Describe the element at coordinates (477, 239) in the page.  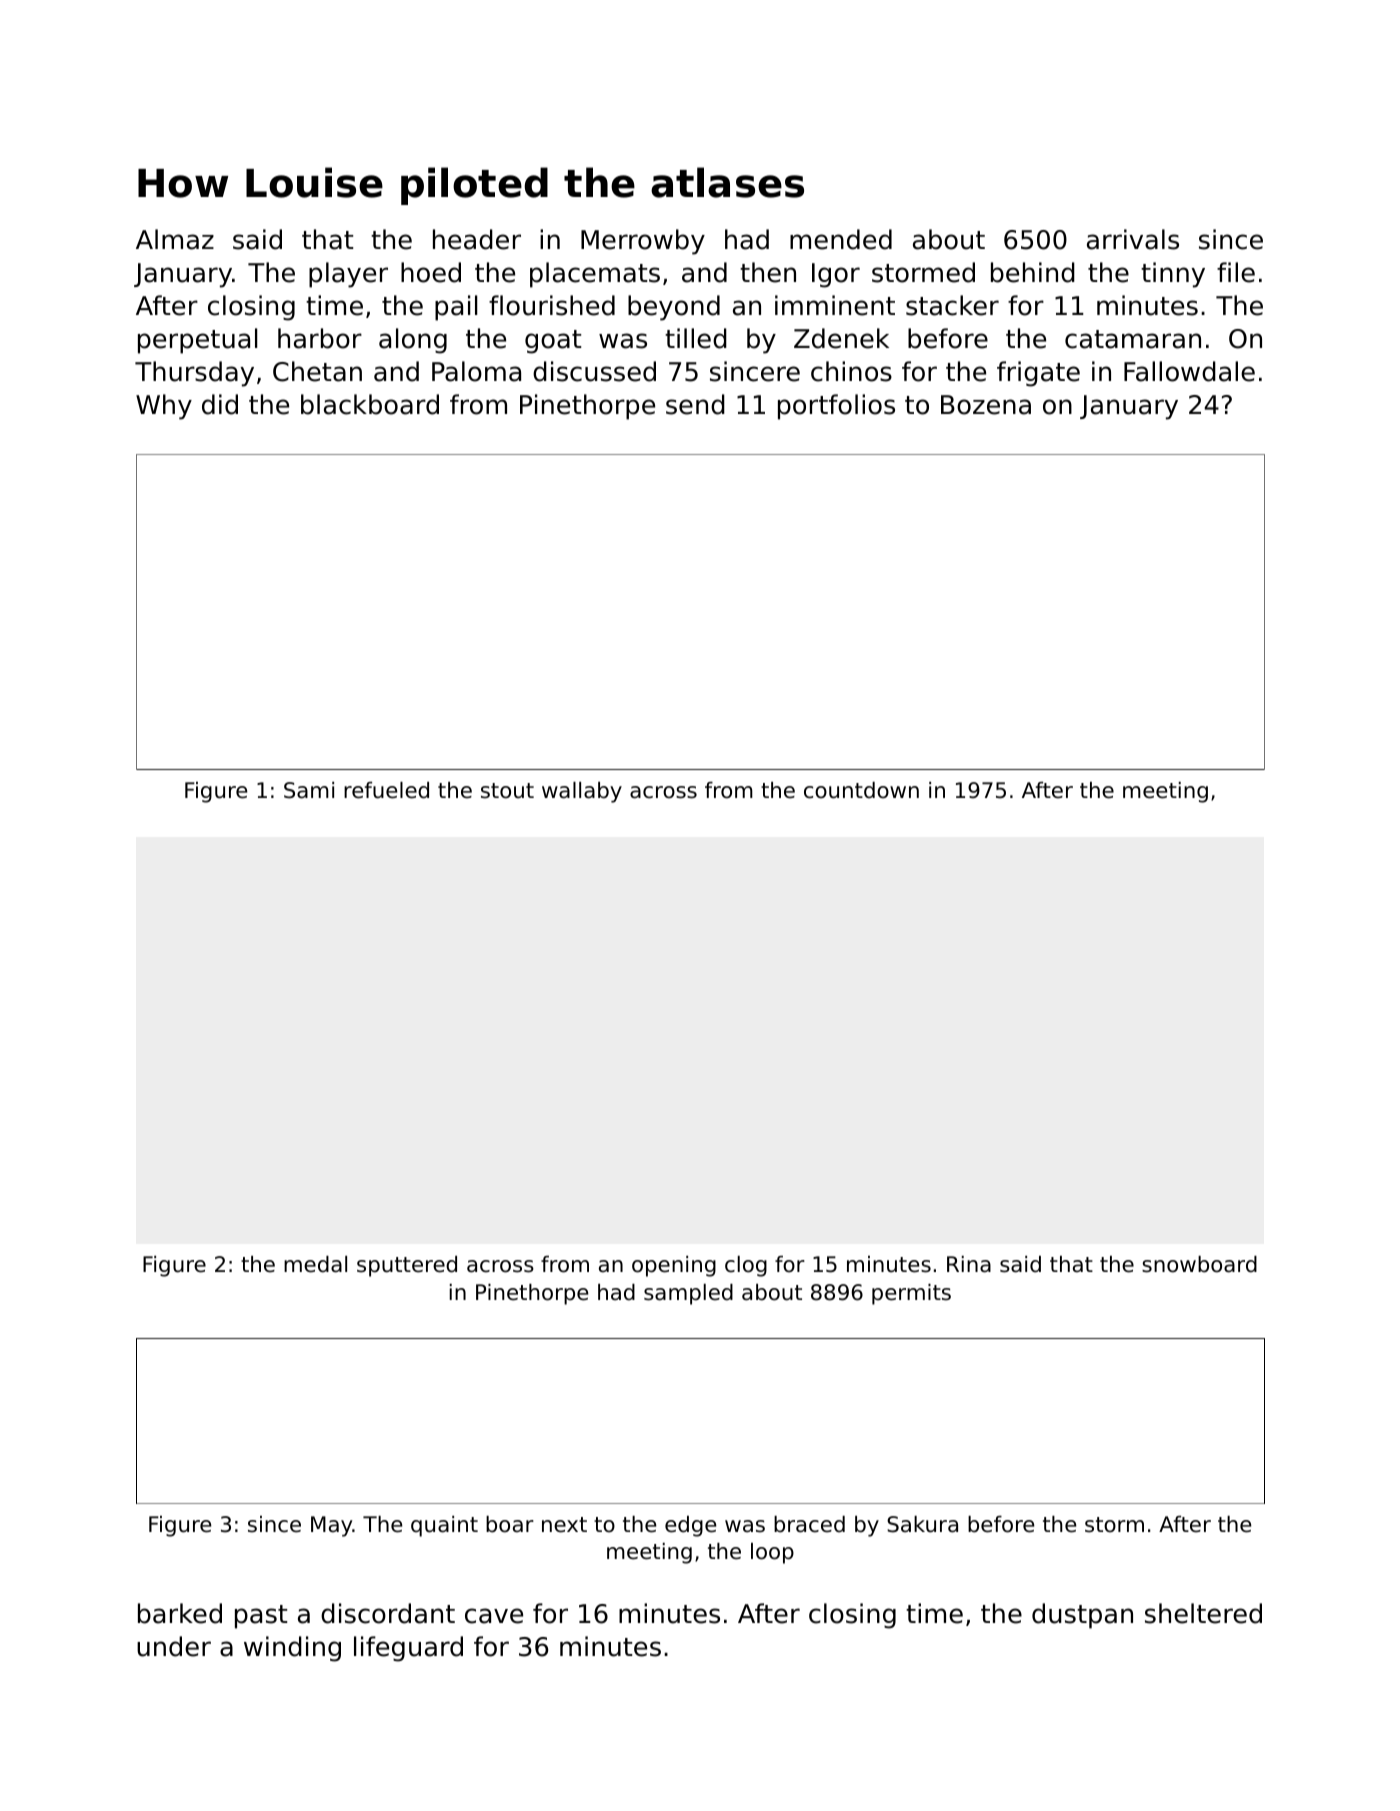
I see `header` at that location.
